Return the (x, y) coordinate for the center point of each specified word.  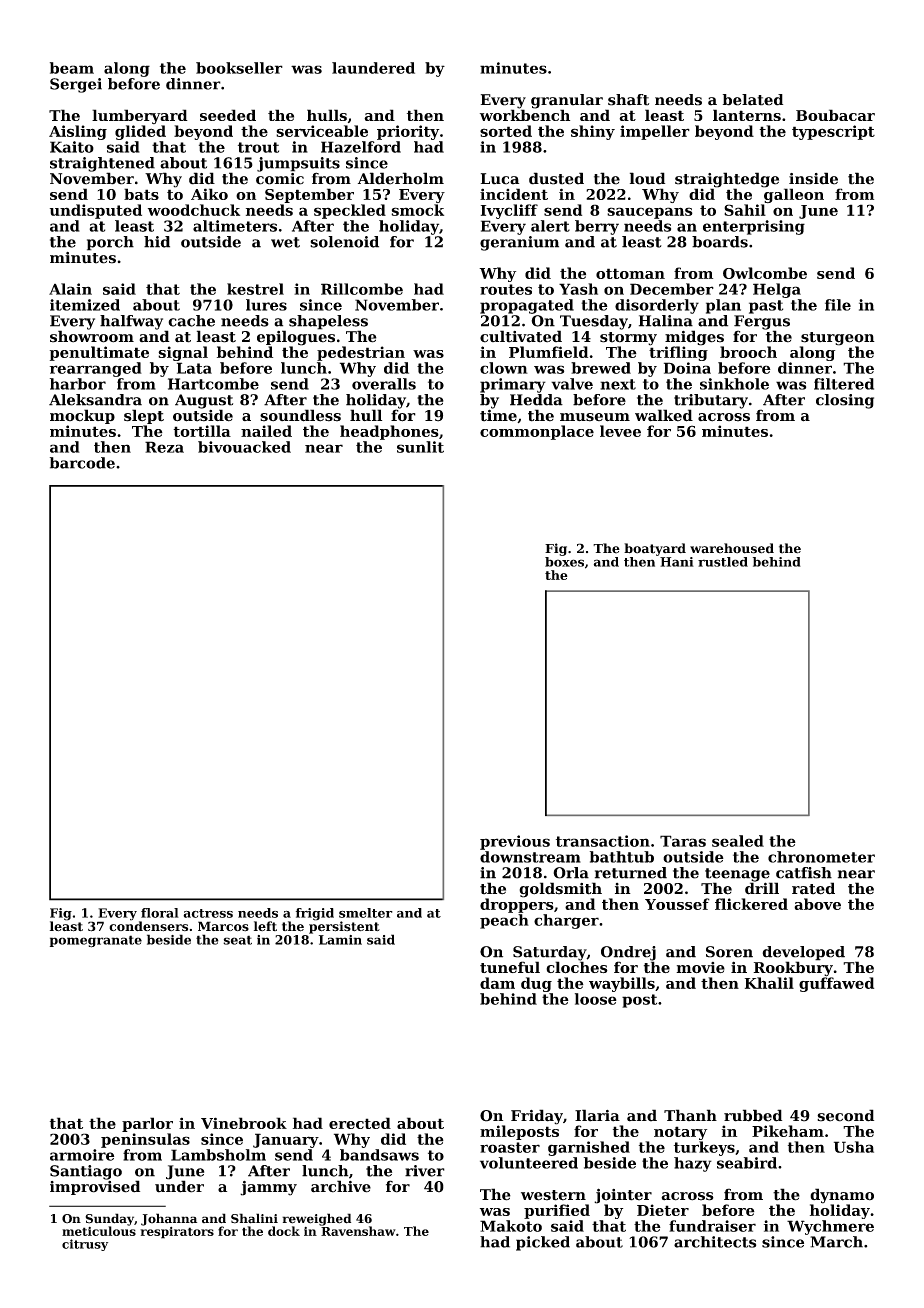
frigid (315, 914)
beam (72, 68)
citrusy (85, 1245)
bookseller (239, 68)
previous (515, 842)
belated (753, 100)
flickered (751, 904)
